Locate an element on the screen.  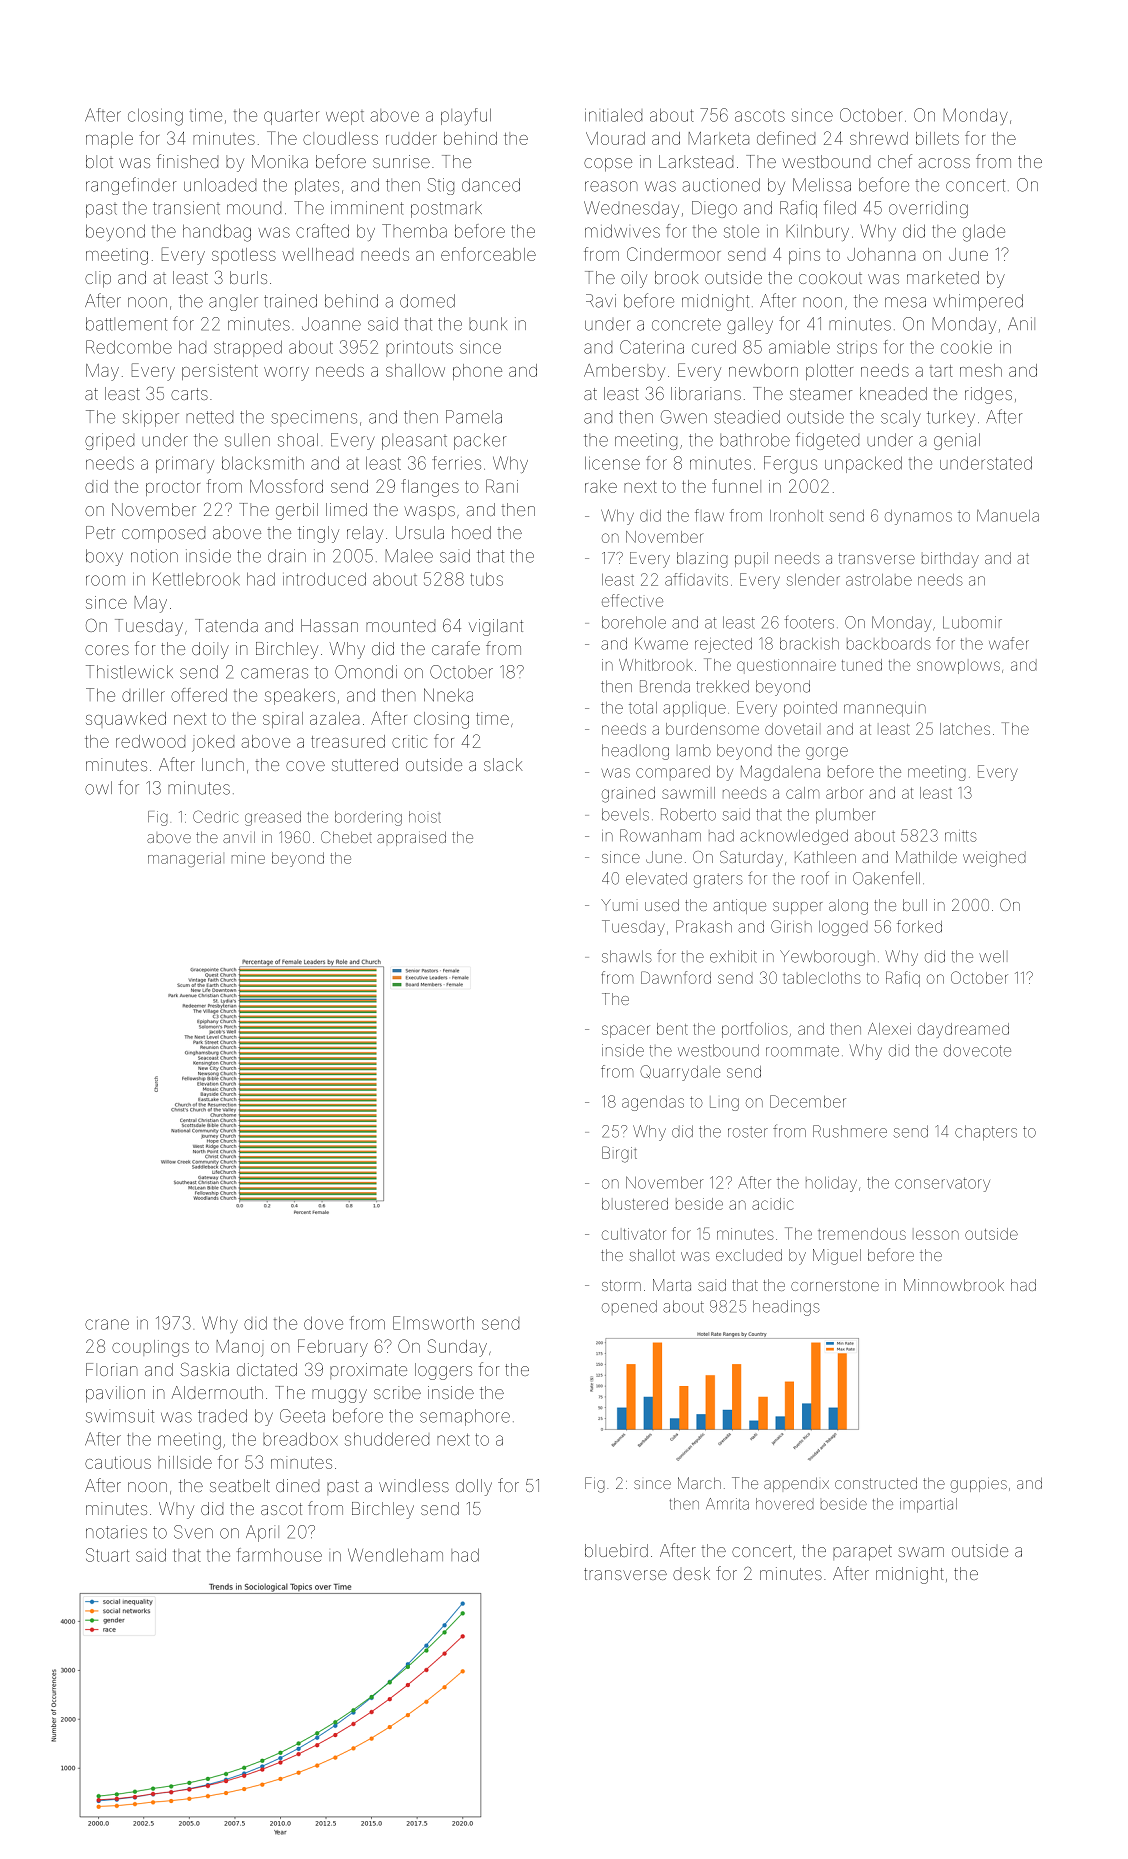
acknowledged is located at coordinates (794, 837).
